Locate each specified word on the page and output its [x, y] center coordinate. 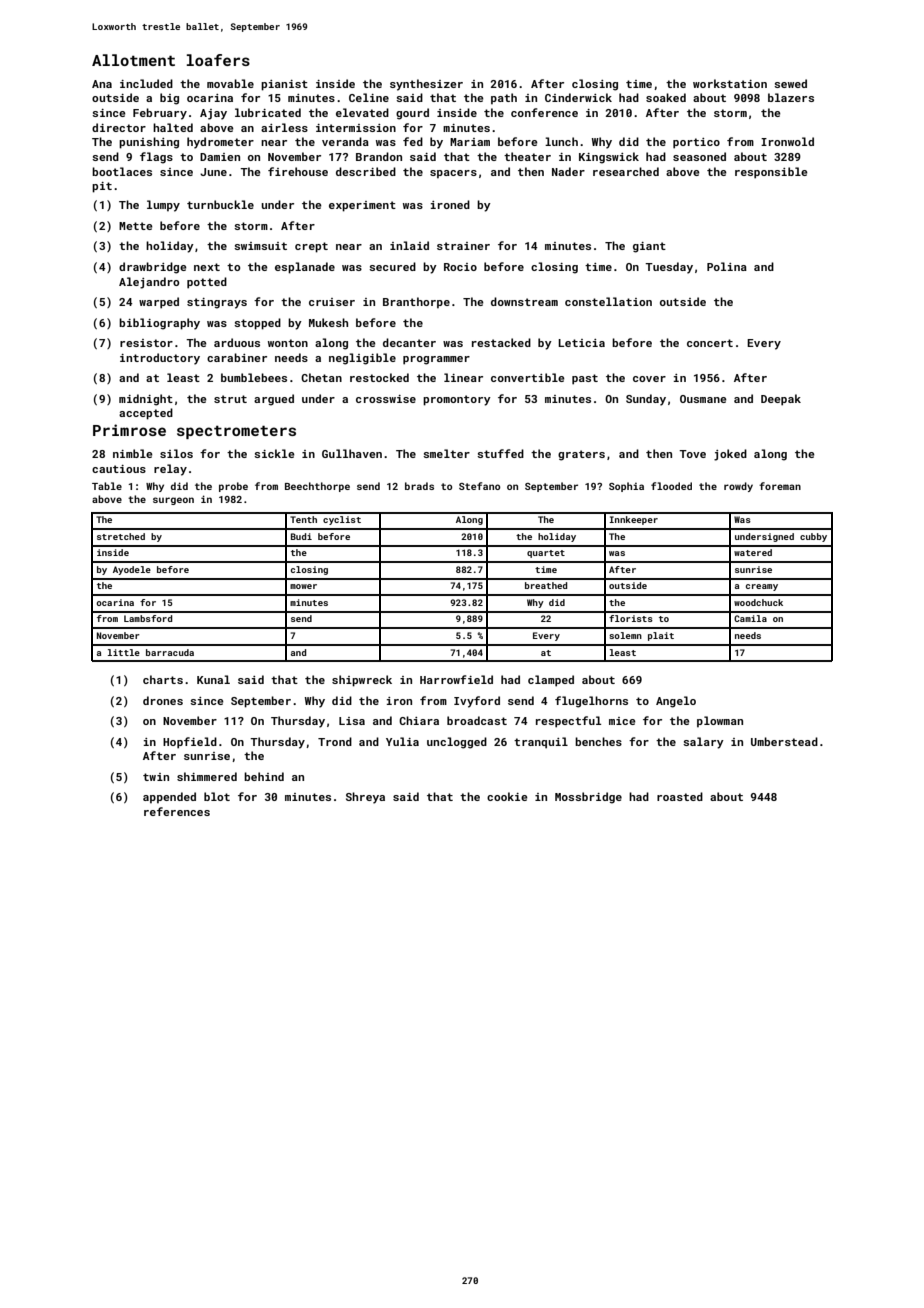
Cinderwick [578, 97]
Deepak [781, 400]
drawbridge [153, 268]
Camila [750, 618]
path [504, 99]
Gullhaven [352, 453]
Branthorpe [416, 303]
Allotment [133, 60]
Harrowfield [456, 679]
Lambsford [148, 618]
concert [710, 343]
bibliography [159, 324]
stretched [121, 536]
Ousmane [703, 399]
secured [392, 266]
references [177, 811]
